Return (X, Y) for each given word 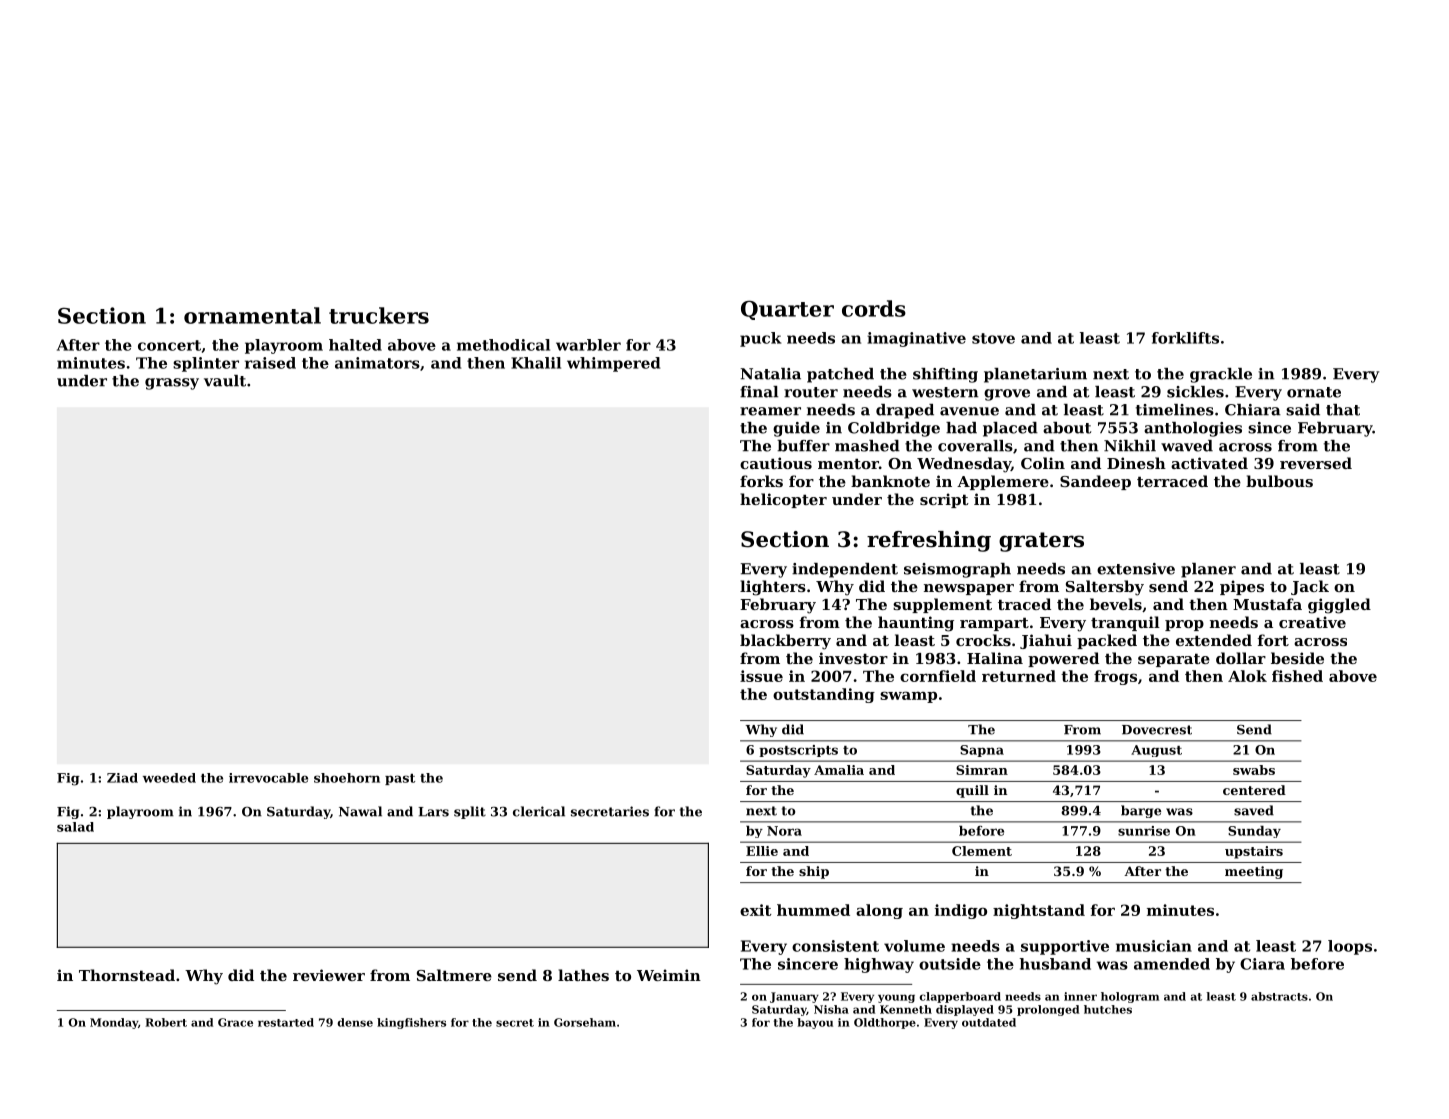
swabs (1254, 770)
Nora (784, 831)
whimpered (613, 364)
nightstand (1039, 911)
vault (225, 381)
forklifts (1185, 338)
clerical (539, 811)
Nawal (360, 811)
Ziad (122, 778)
